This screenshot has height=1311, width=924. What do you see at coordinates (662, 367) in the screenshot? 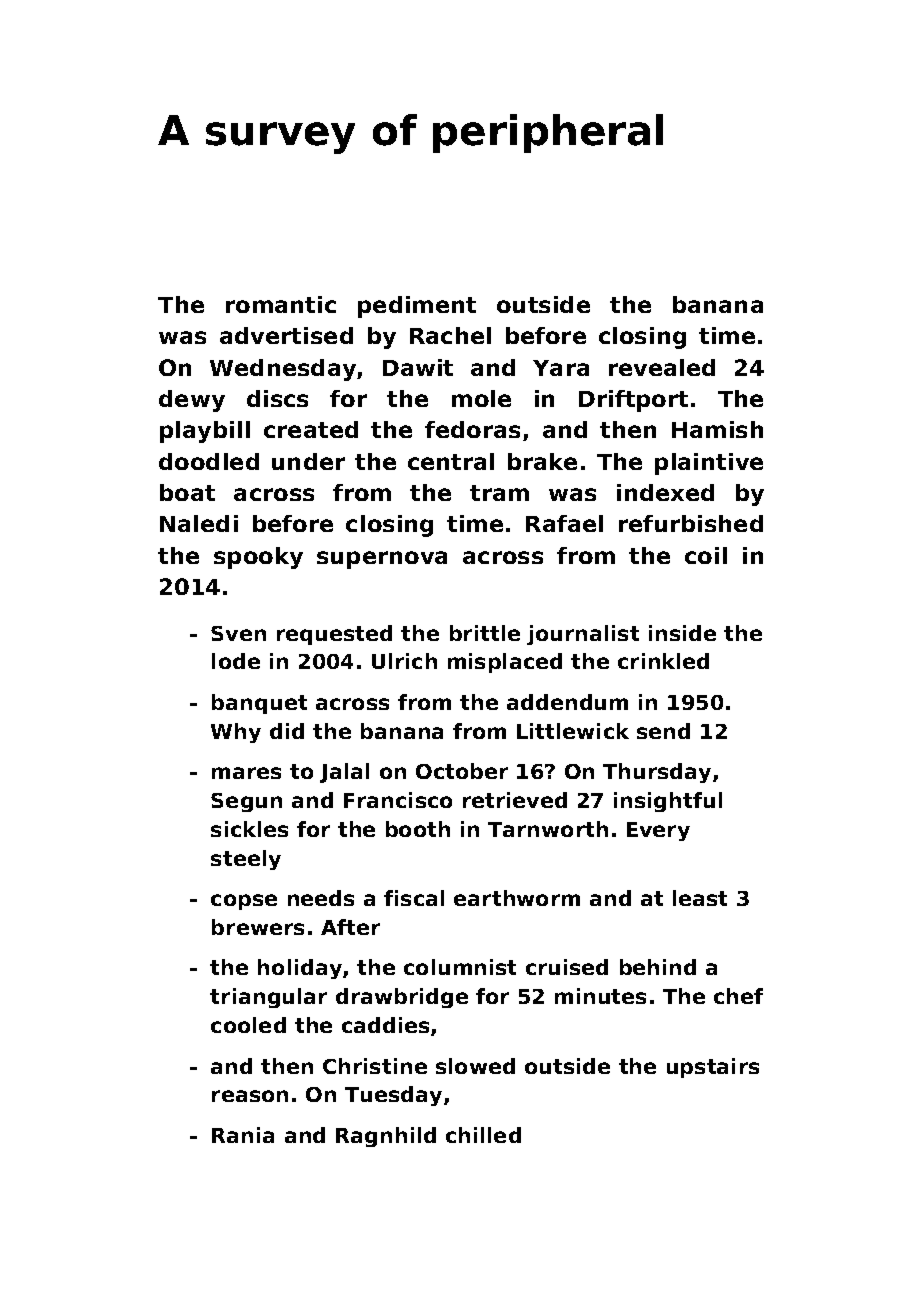
I see `revealed` at bounding box center [662, 367].
